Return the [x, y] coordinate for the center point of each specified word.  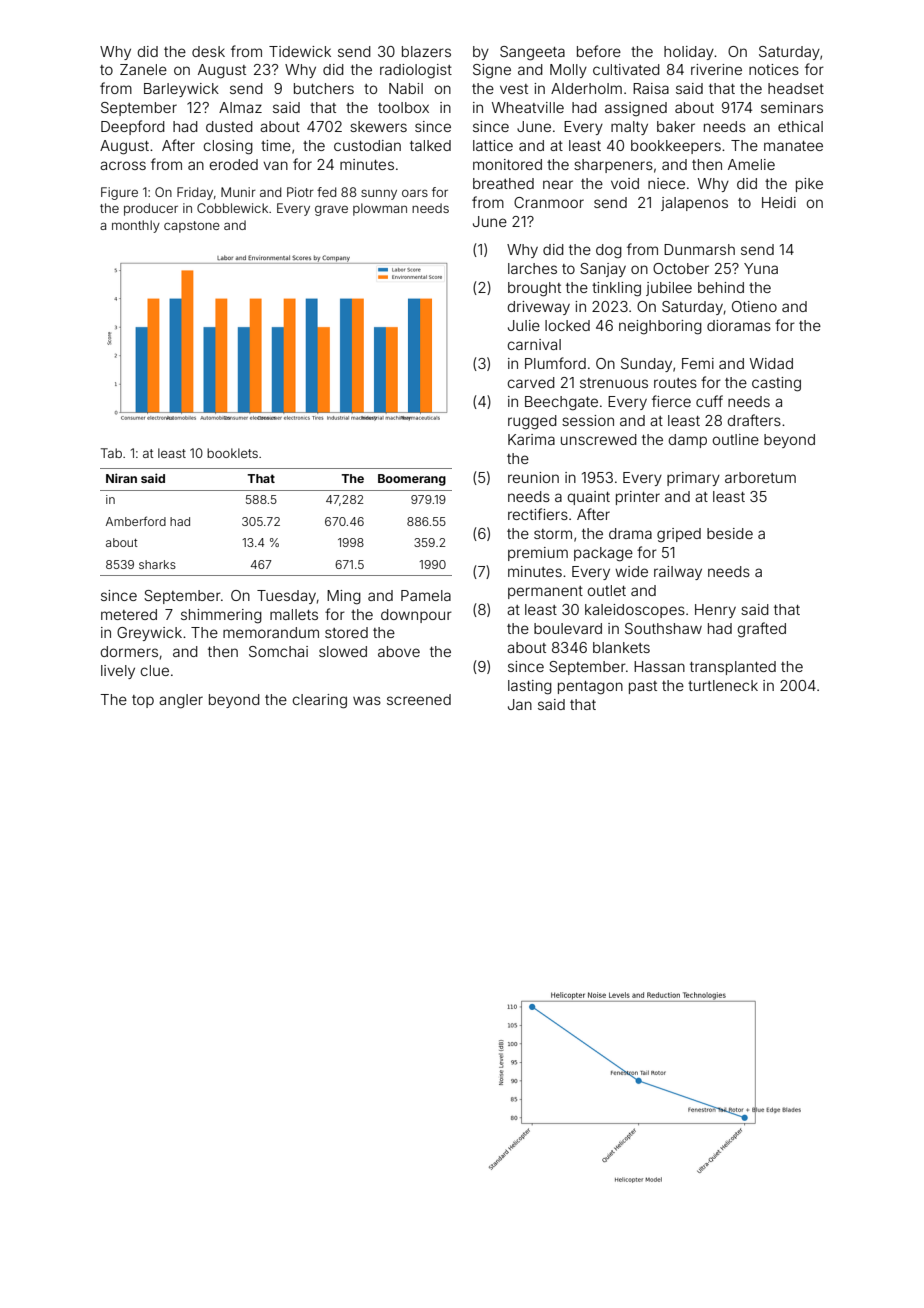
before [599, 51]
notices [774, 69]
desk [208, 51]
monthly [136, 226]
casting [776, 384]
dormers [129, 651]
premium [538, 554]
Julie [524, 325]
